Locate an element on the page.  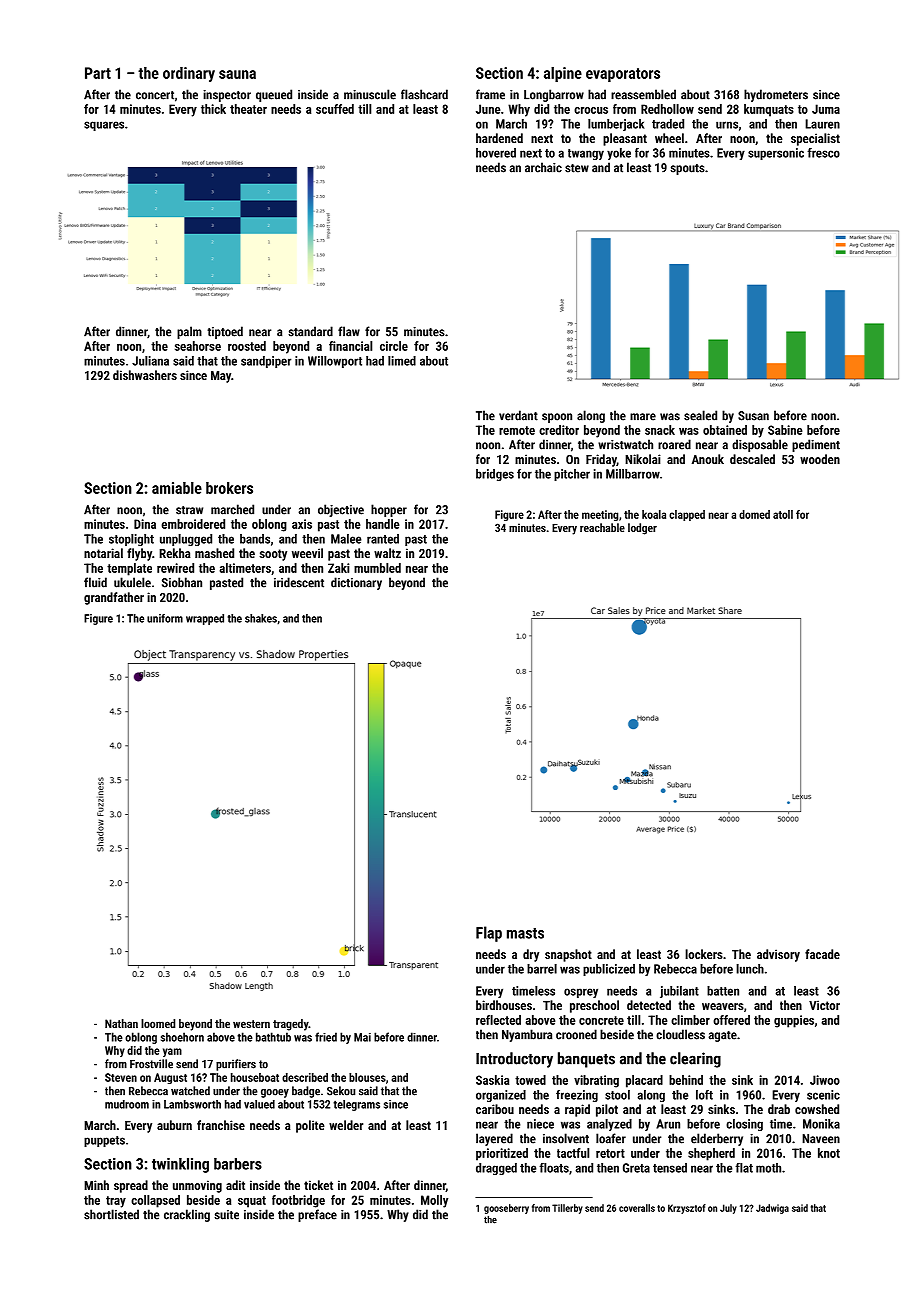
Part is located at coordinates (98, 73).
